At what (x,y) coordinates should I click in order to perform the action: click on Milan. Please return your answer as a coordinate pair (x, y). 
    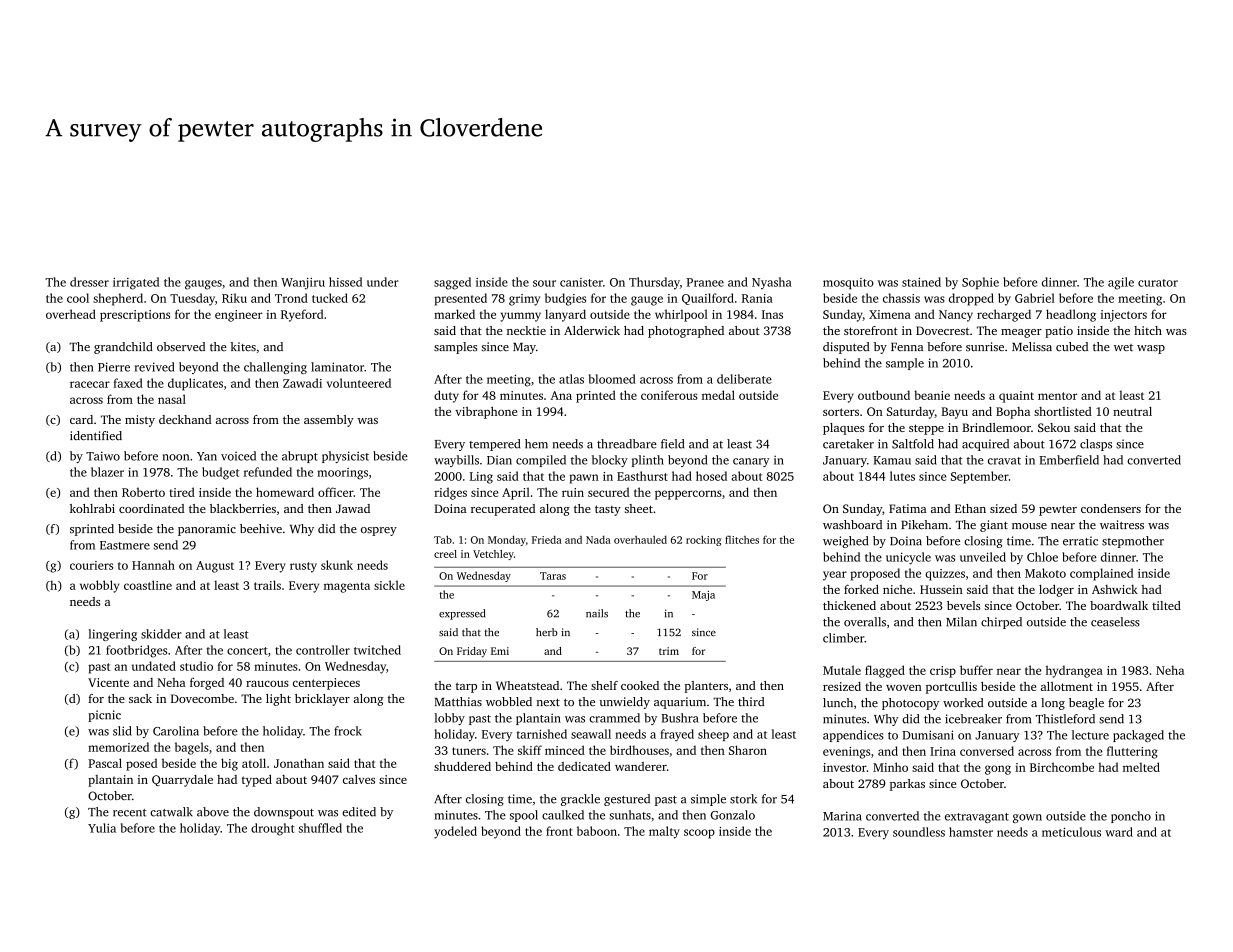
    Looking at the image, I should click on (961, 622).
